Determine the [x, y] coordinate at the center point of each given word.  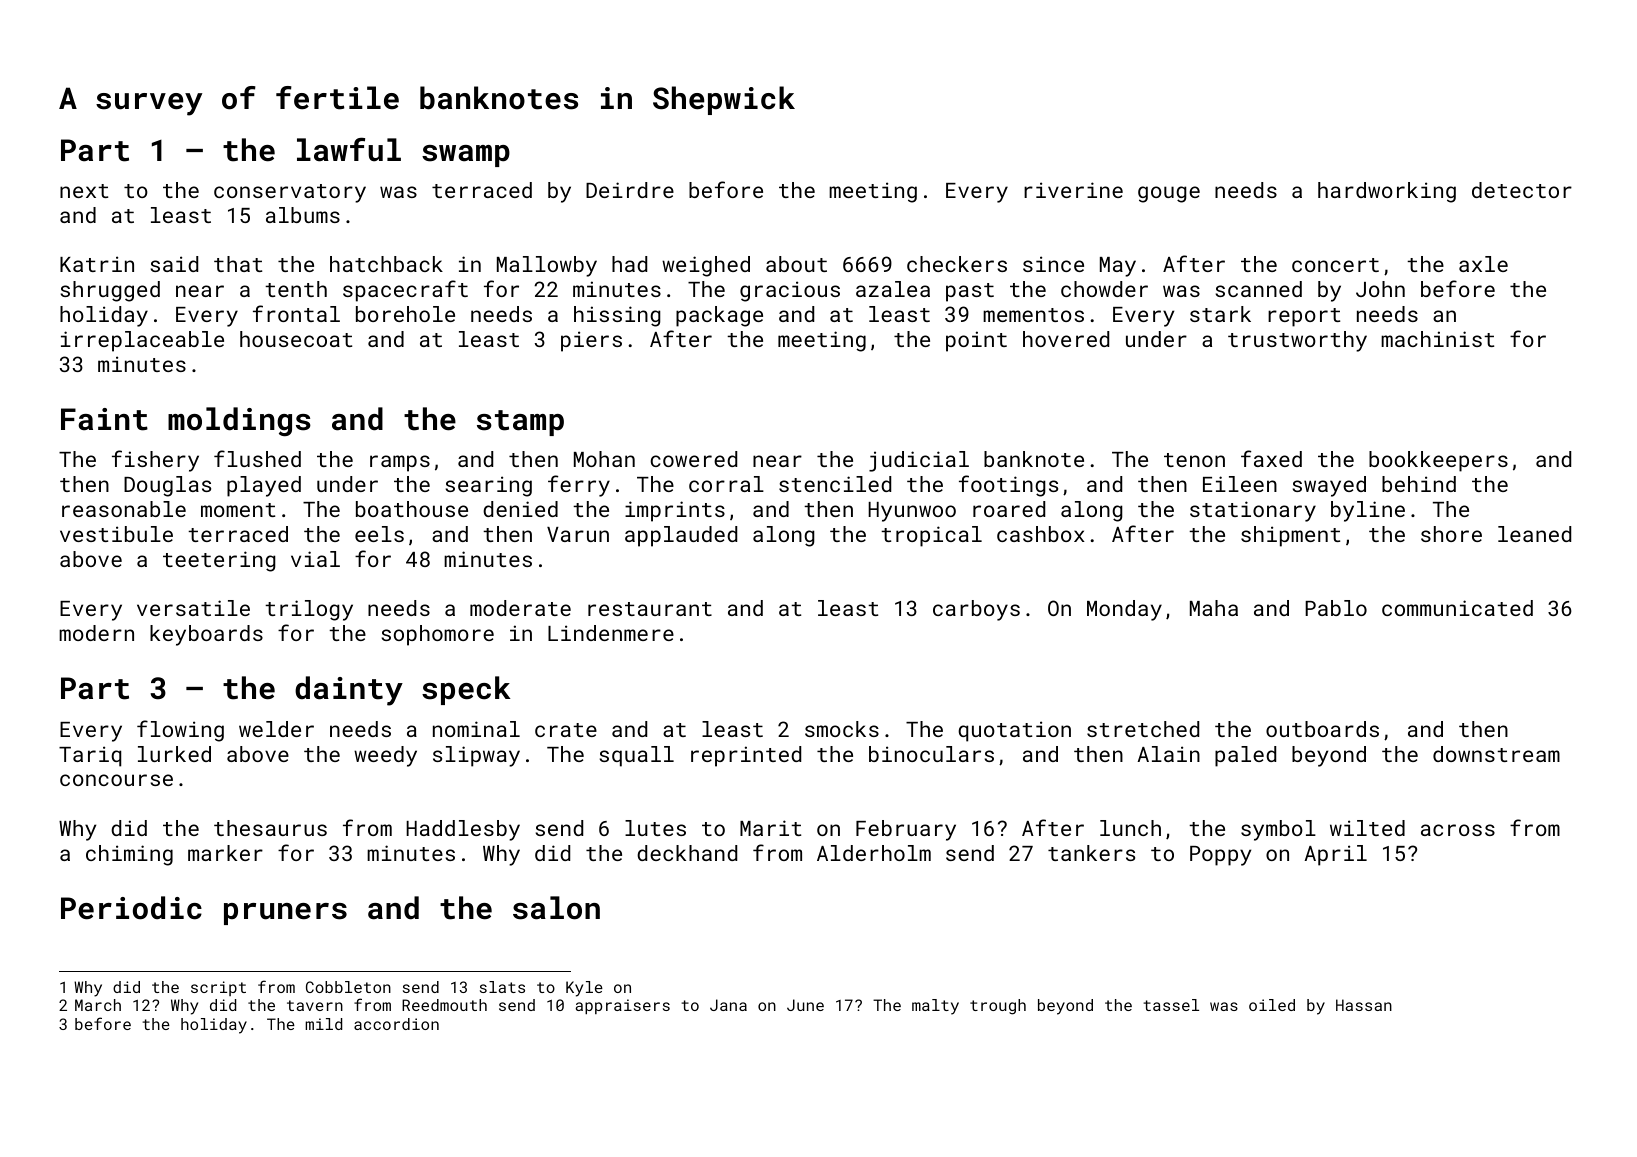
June [805, 1005]
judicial [919, 461]
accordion [396, 1024]
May [1118, 267]
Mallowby [547, 266]
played [264, 486]
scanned [1259, 289]
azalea [893, 289]
